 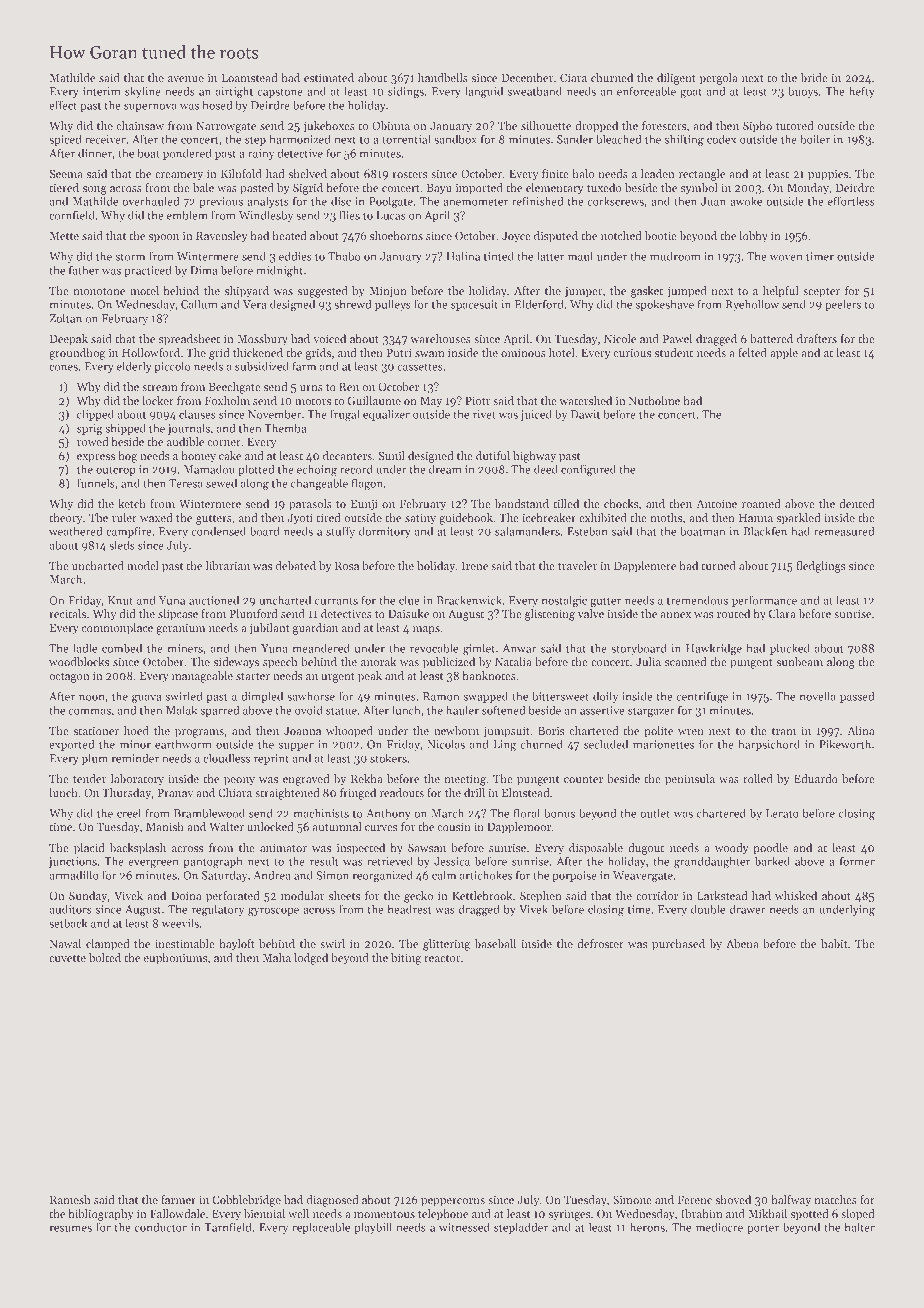 I want to click on shoved, so click(x=733, y=1199).
